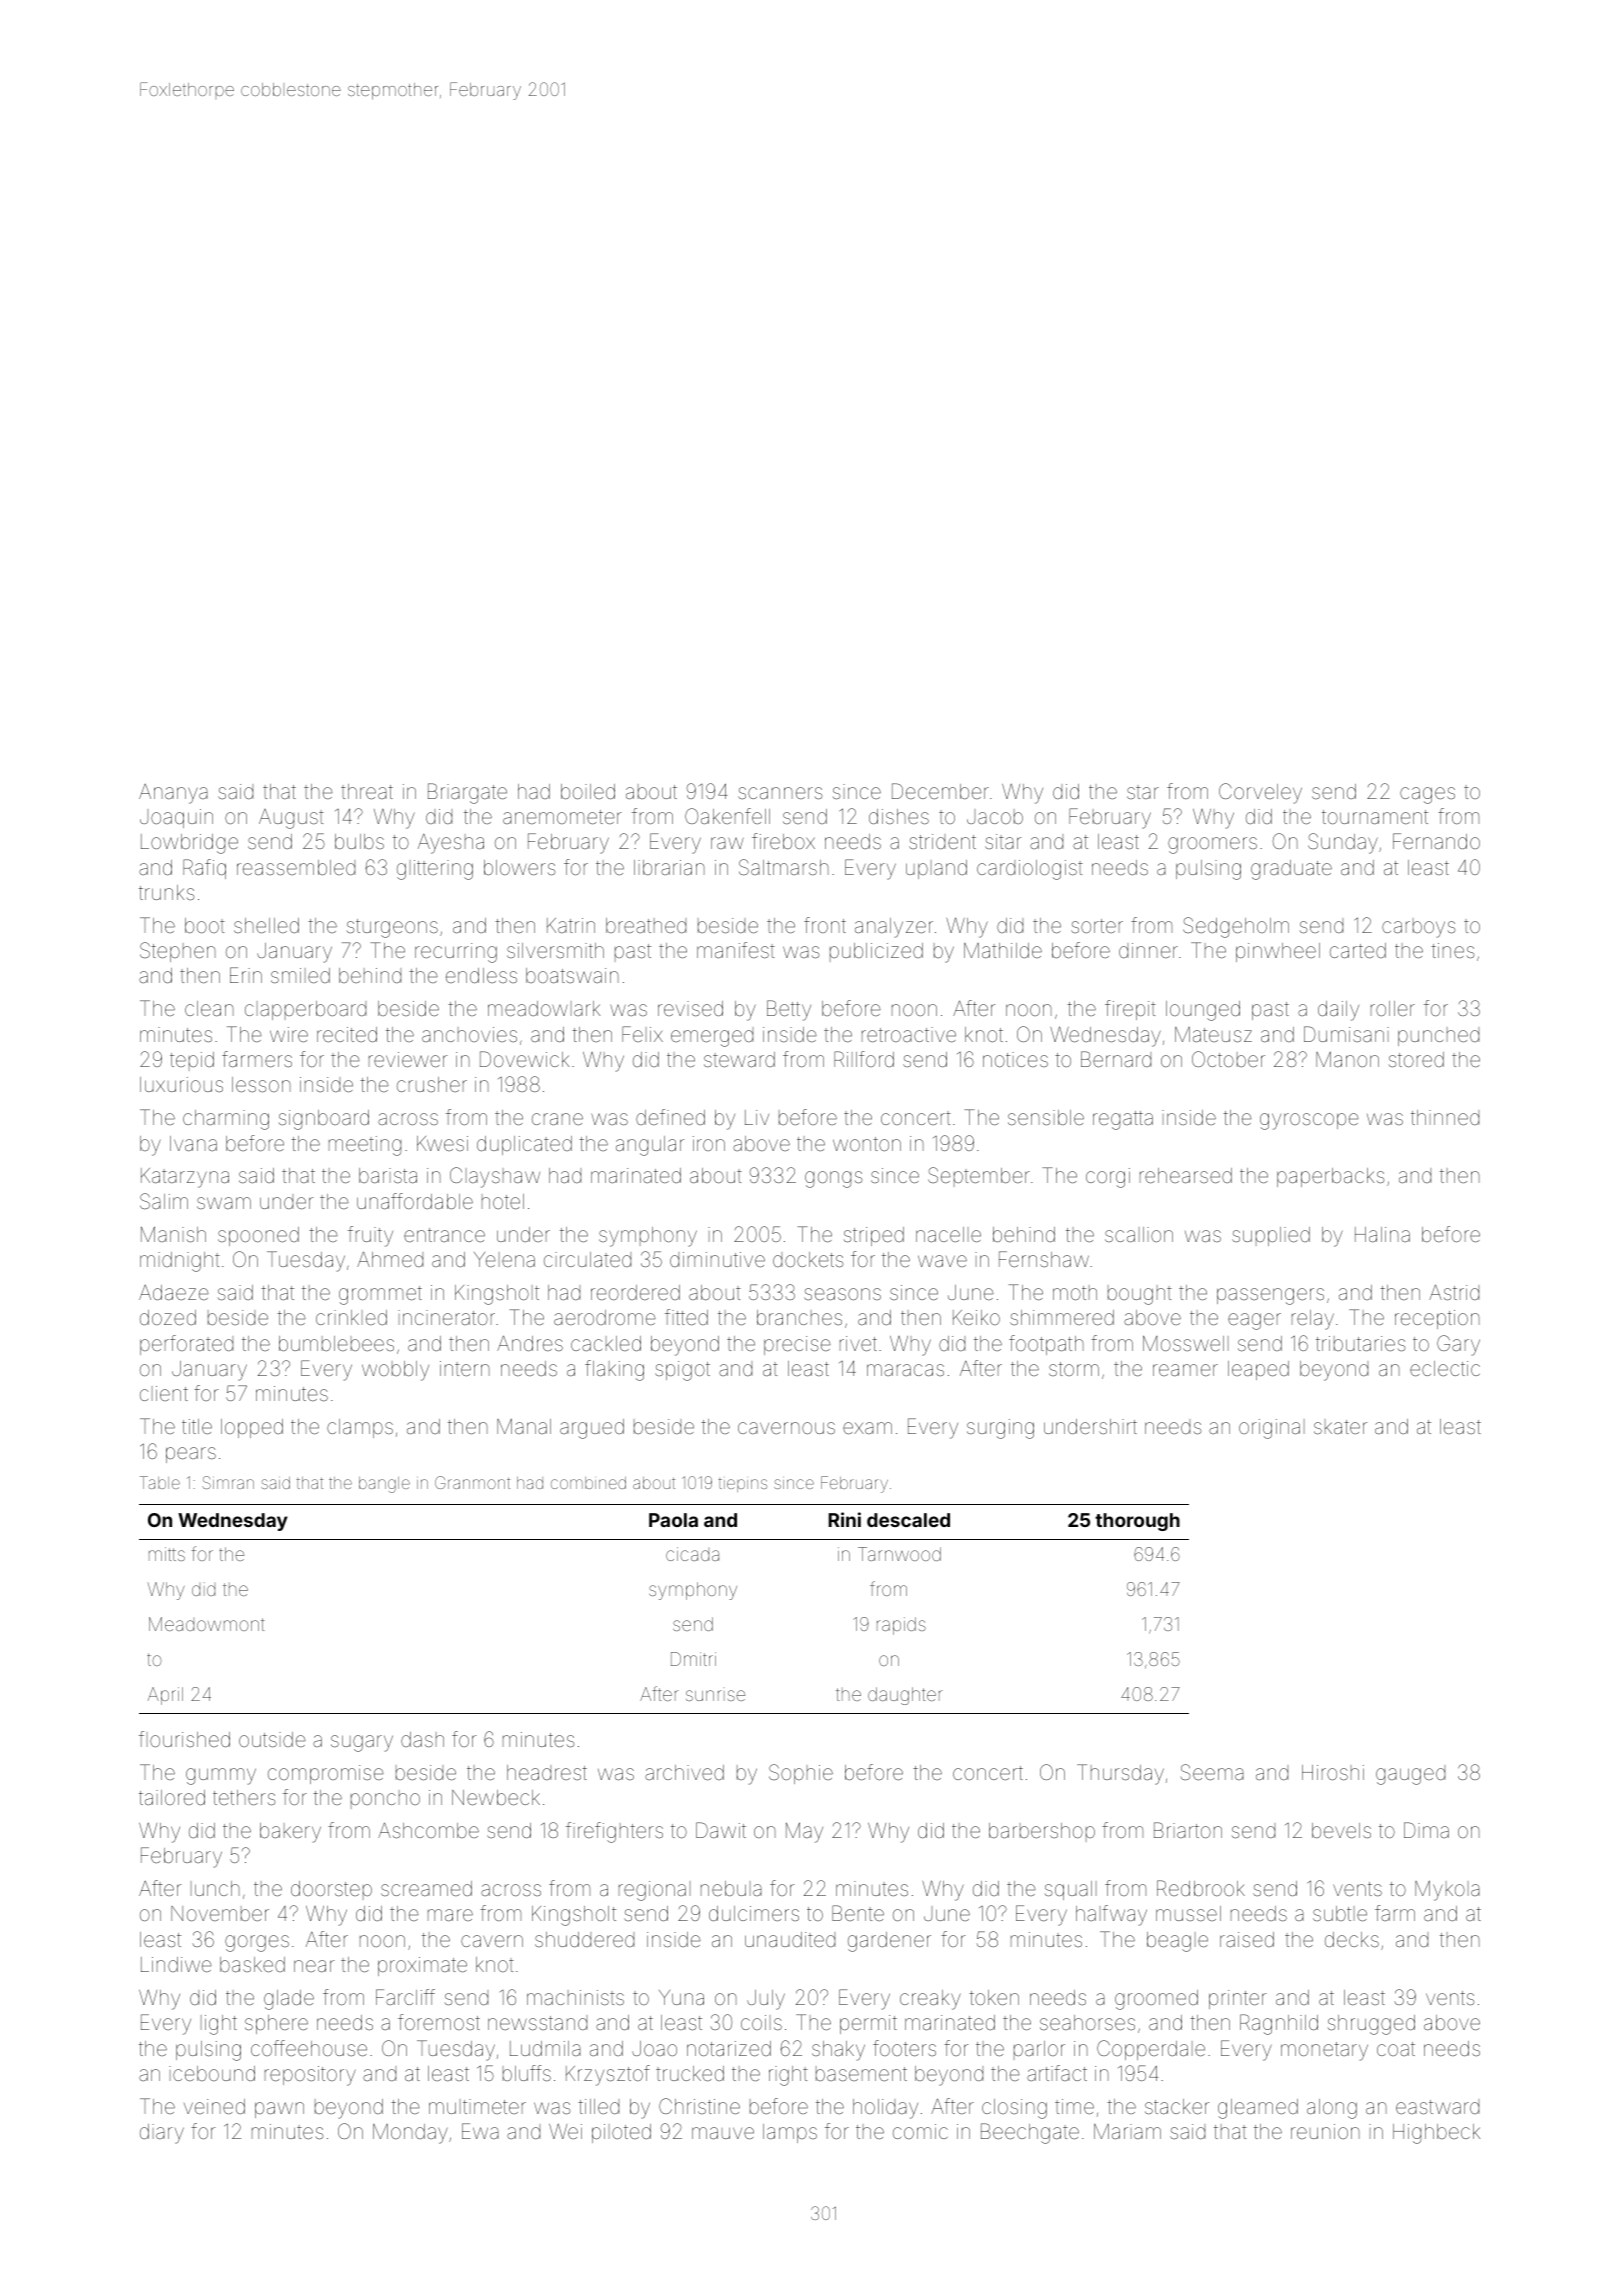 Image resolution: width=1620 pixels, height=2292 pixels. What do you see at coordinates (1427, 795) in the page?
I see `cages` at bounding box center [1427, 795].
